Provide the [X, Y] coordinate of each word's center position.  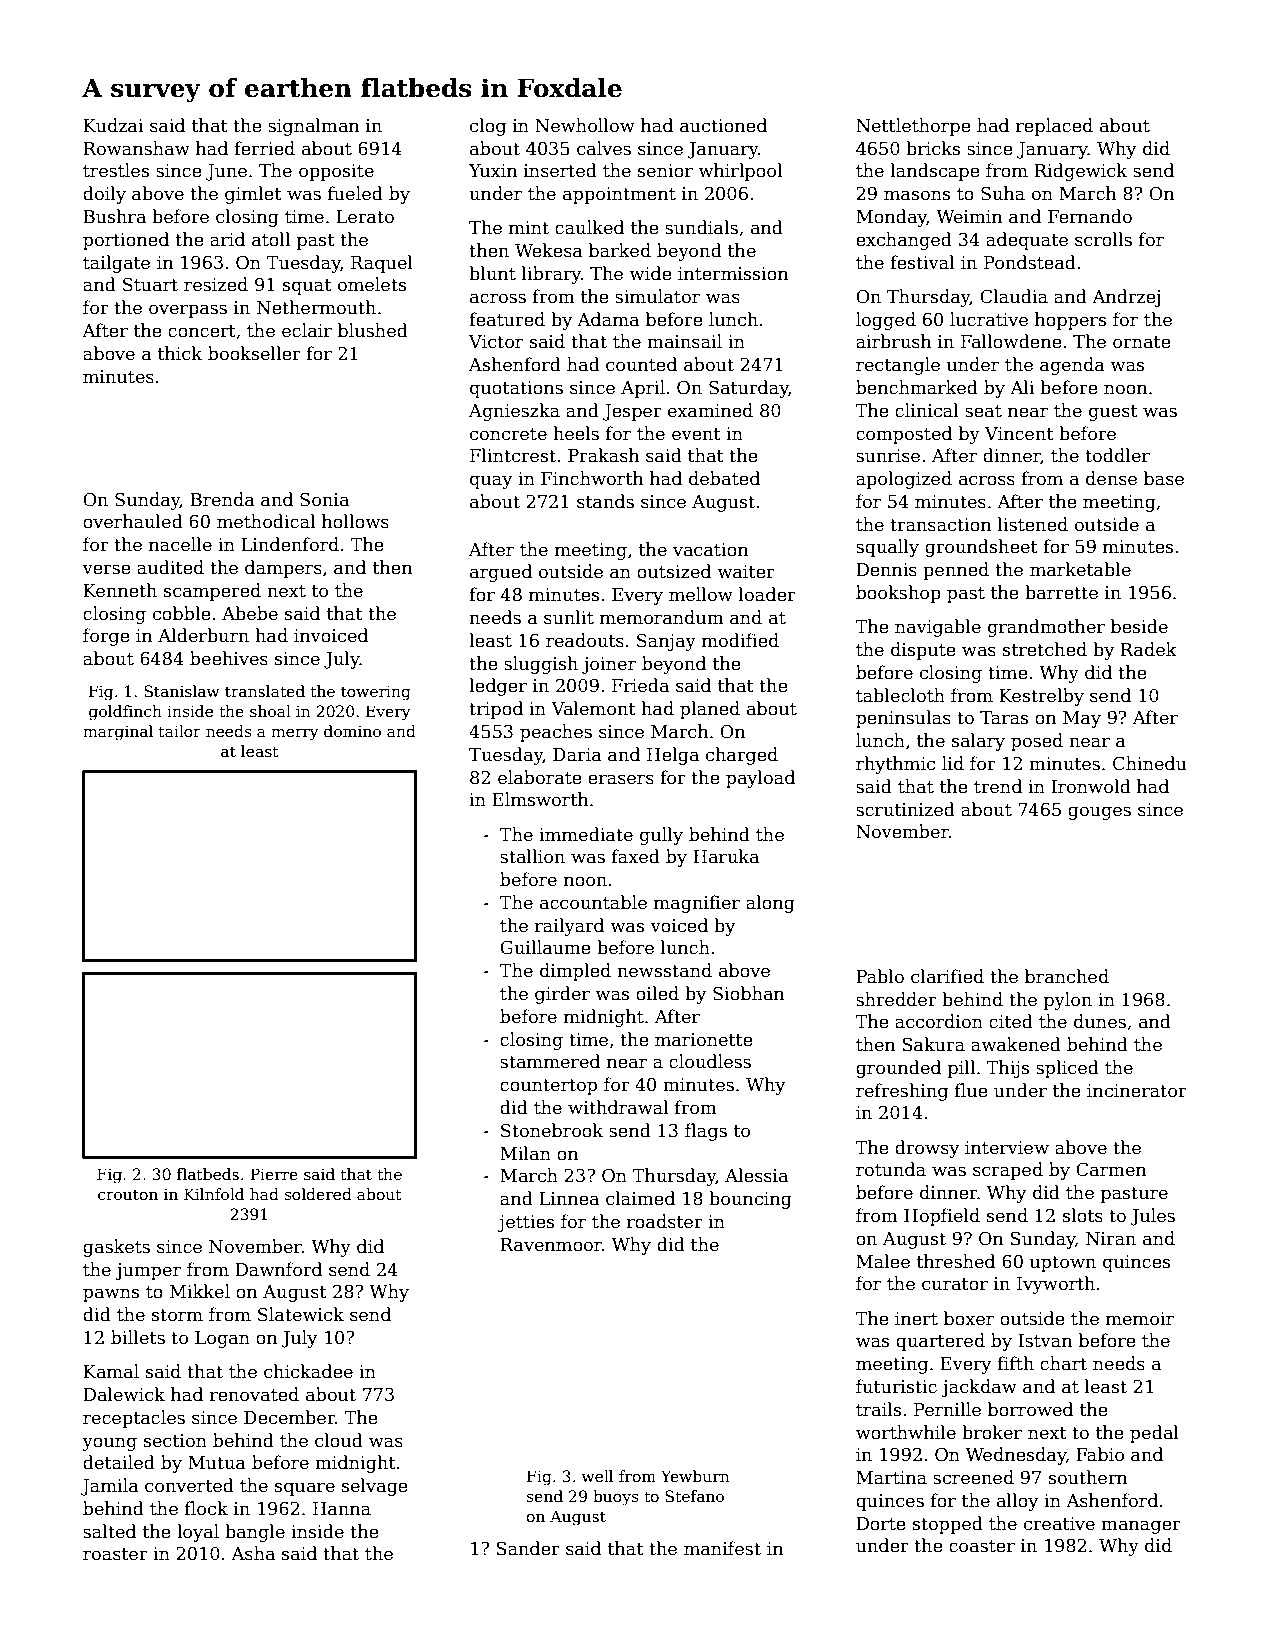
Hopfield [942, 1217]
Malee [883, 1261]
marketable [1080, 569]
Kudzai [113, 125]
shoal [270, 711]
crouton [128, 1195]
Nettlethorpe [913, 127]
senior [665, 171]
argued [501, 573]
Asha [253, 1553]
